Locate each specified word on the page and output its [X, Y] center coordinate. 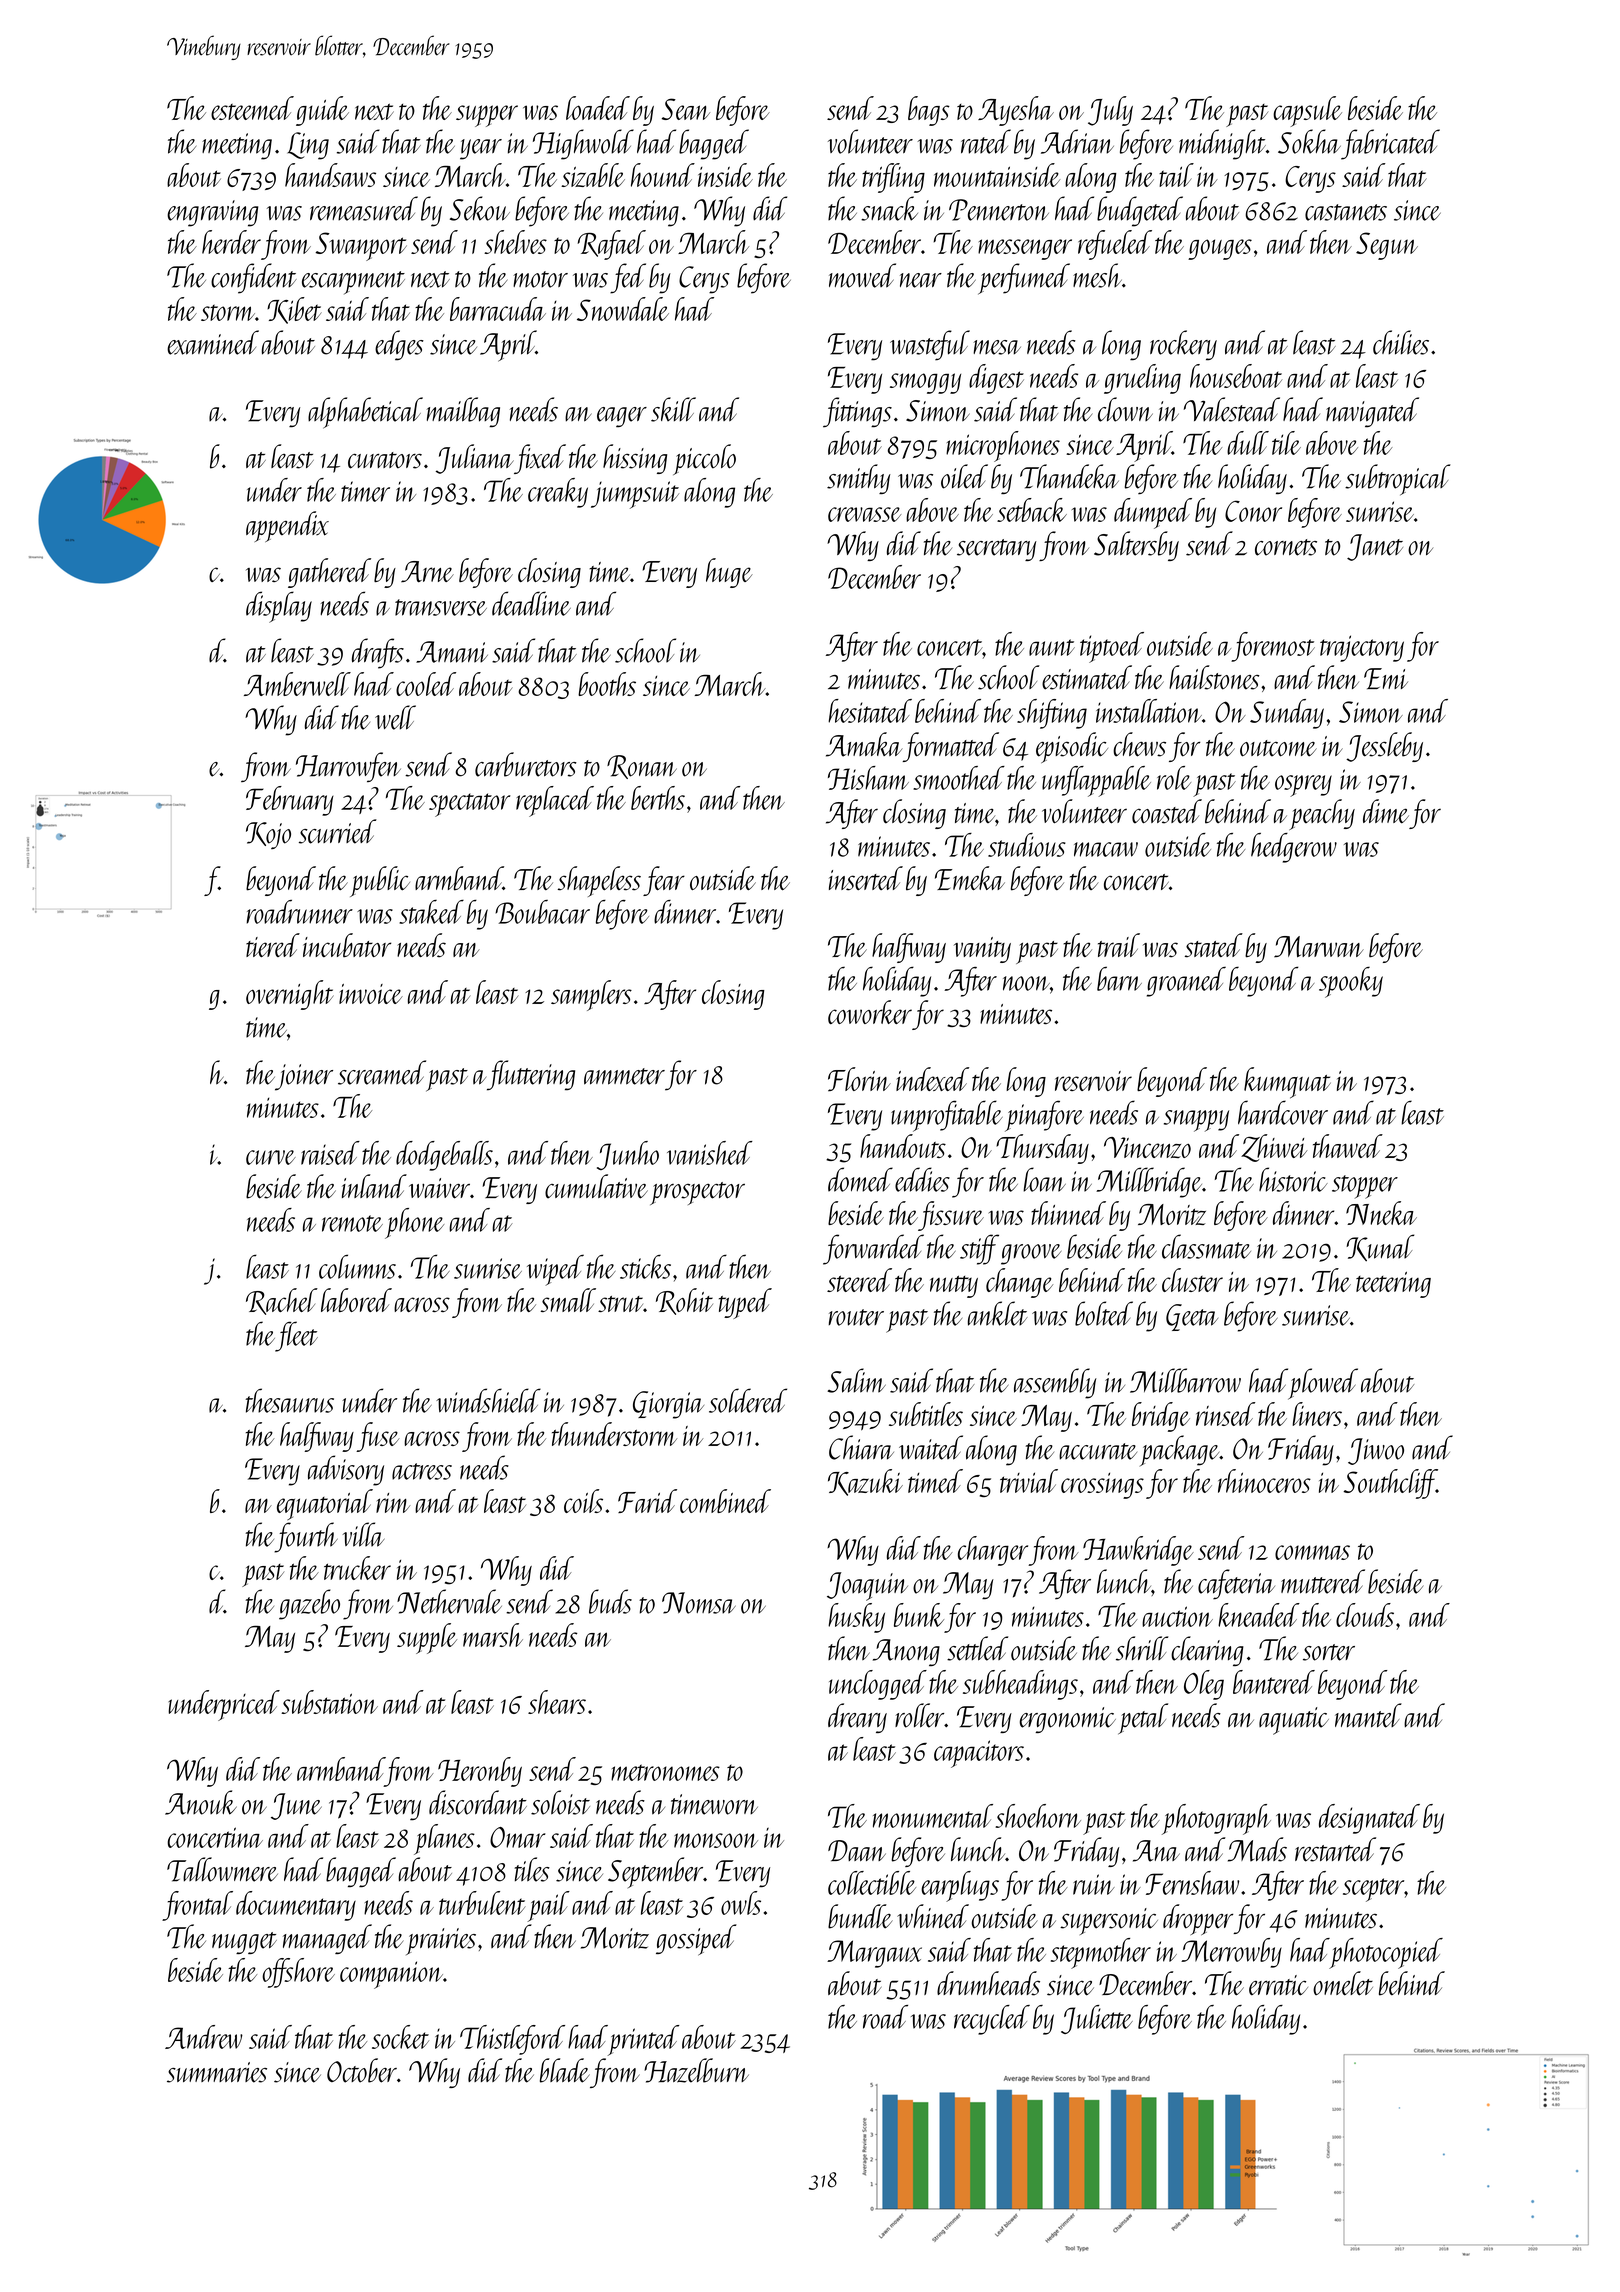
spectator [470, 805]
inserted [866, 878]
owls [741, 1903]
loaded [598, 108]
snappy [1196, 1121]
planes [444, 1839]
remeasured [364, 208]
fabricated [1390, 144]
